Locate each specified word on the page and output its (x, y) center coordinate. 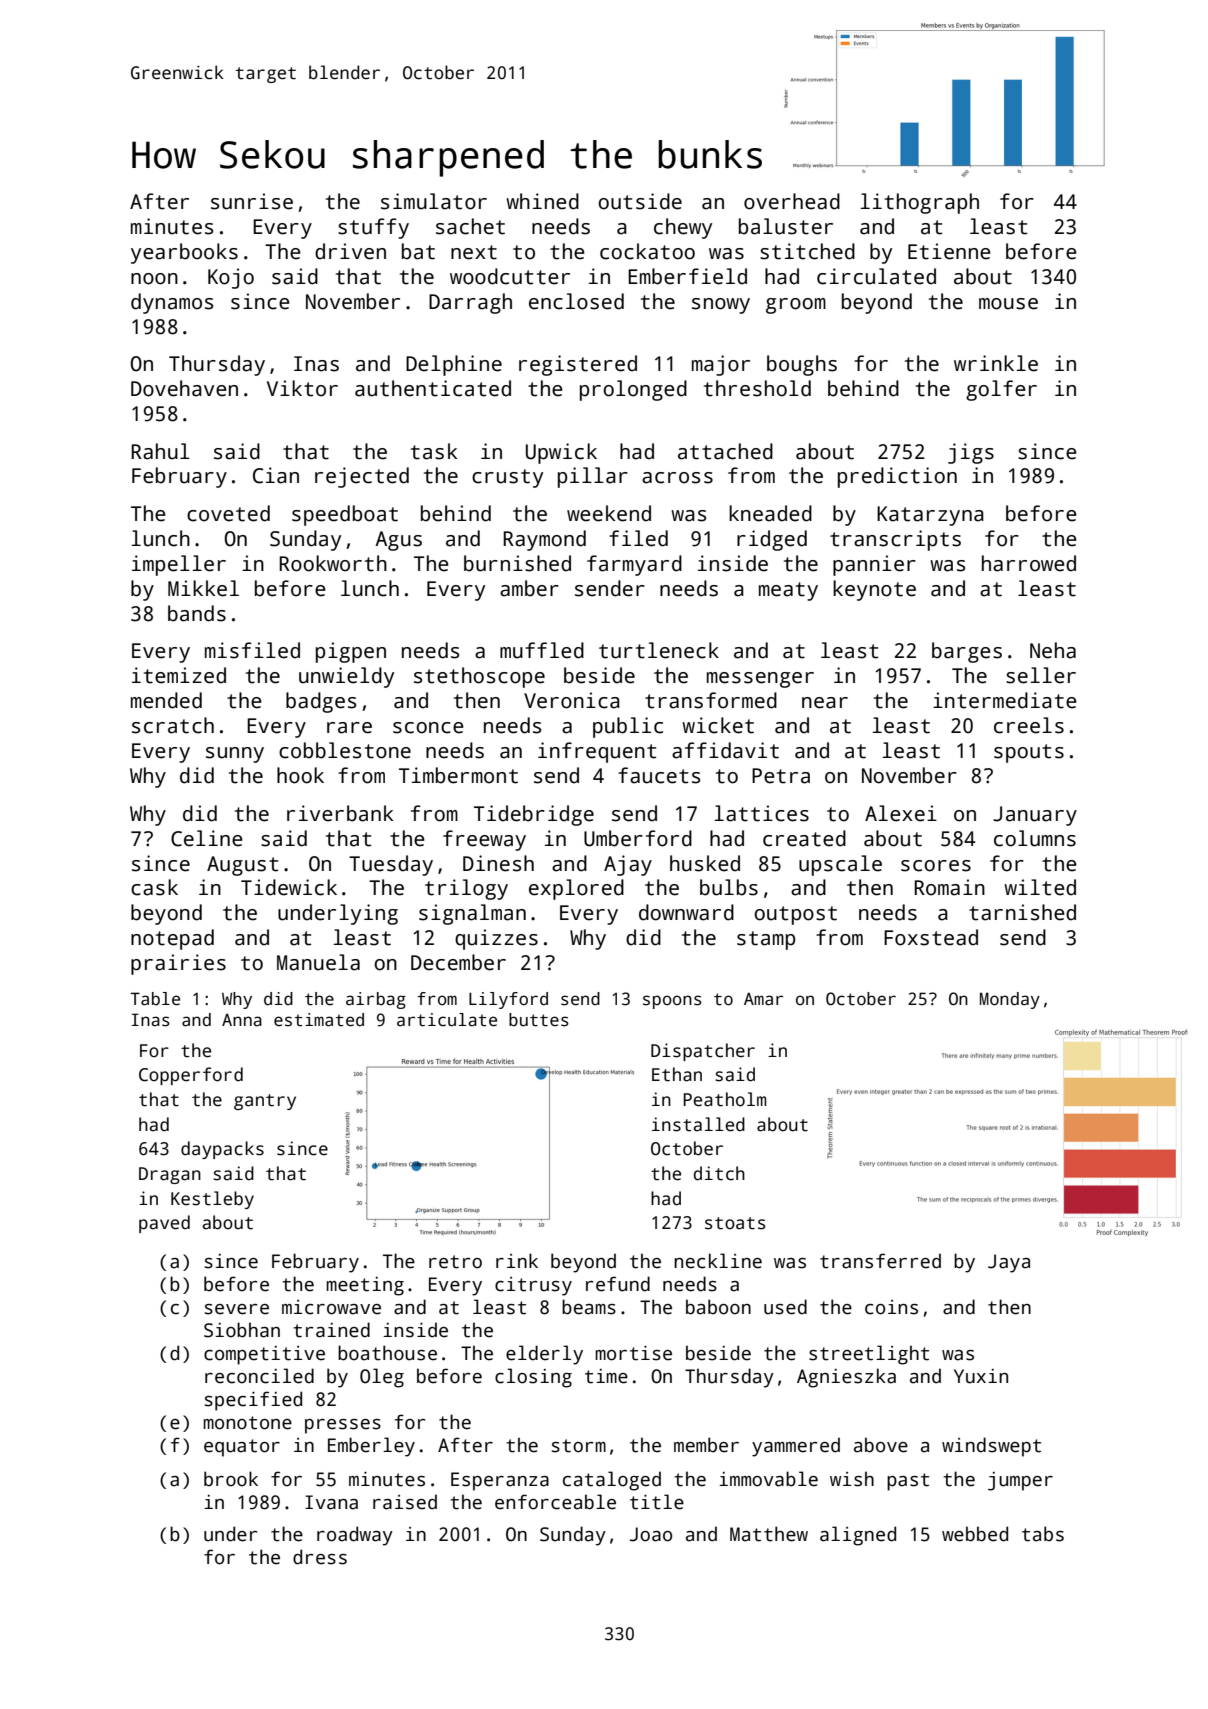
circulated (876, 276)
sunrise (252, 201)
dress (320, 1557)
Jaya (1009, 1263)
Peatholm (724, 1099)
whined (542, 201)
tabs (1043, 1534)
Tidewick (289, 887)
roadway (355, 1536)
